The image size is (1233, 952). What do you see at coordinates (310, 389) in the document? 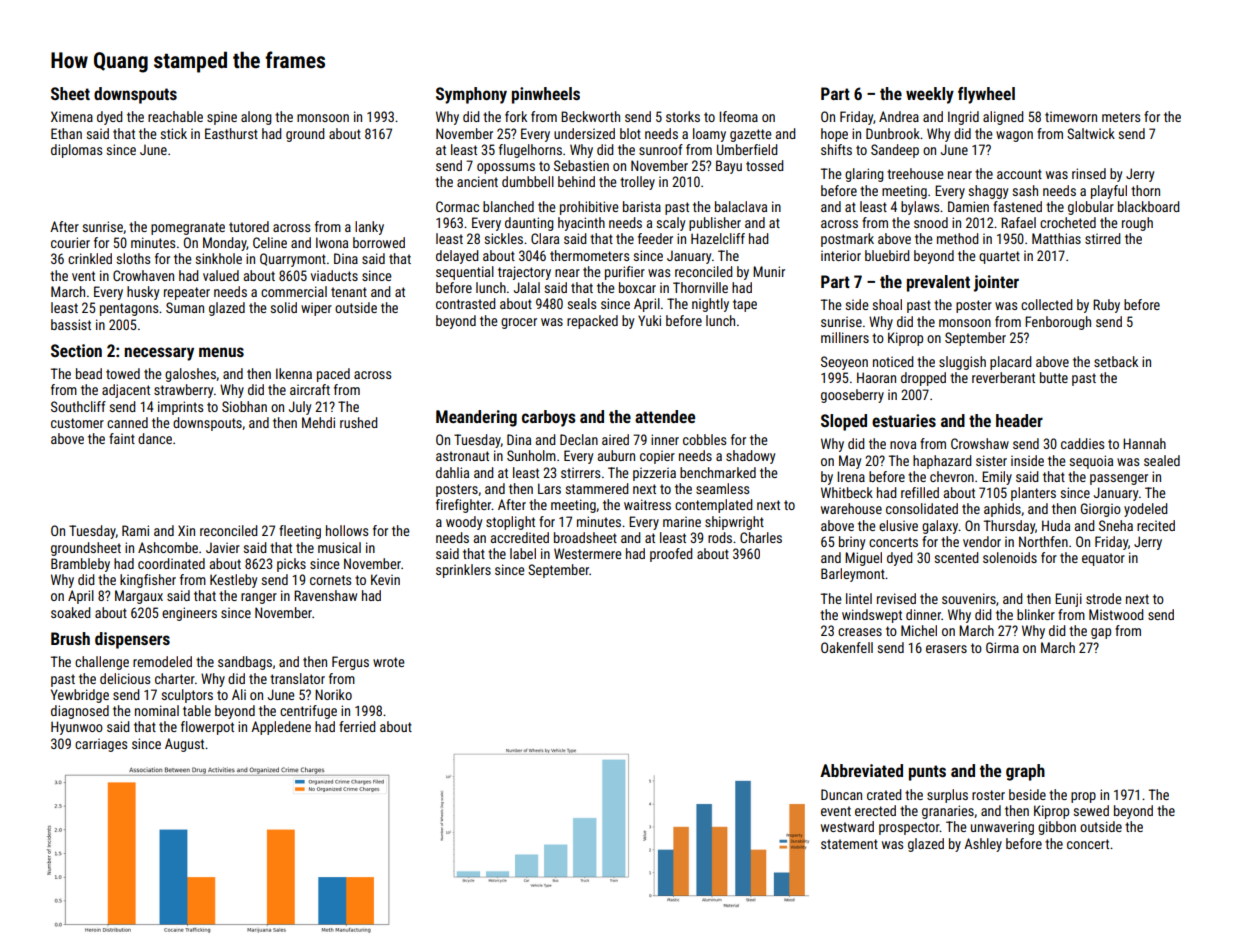
I see `aircraft` at bounding box center [310, 389].
